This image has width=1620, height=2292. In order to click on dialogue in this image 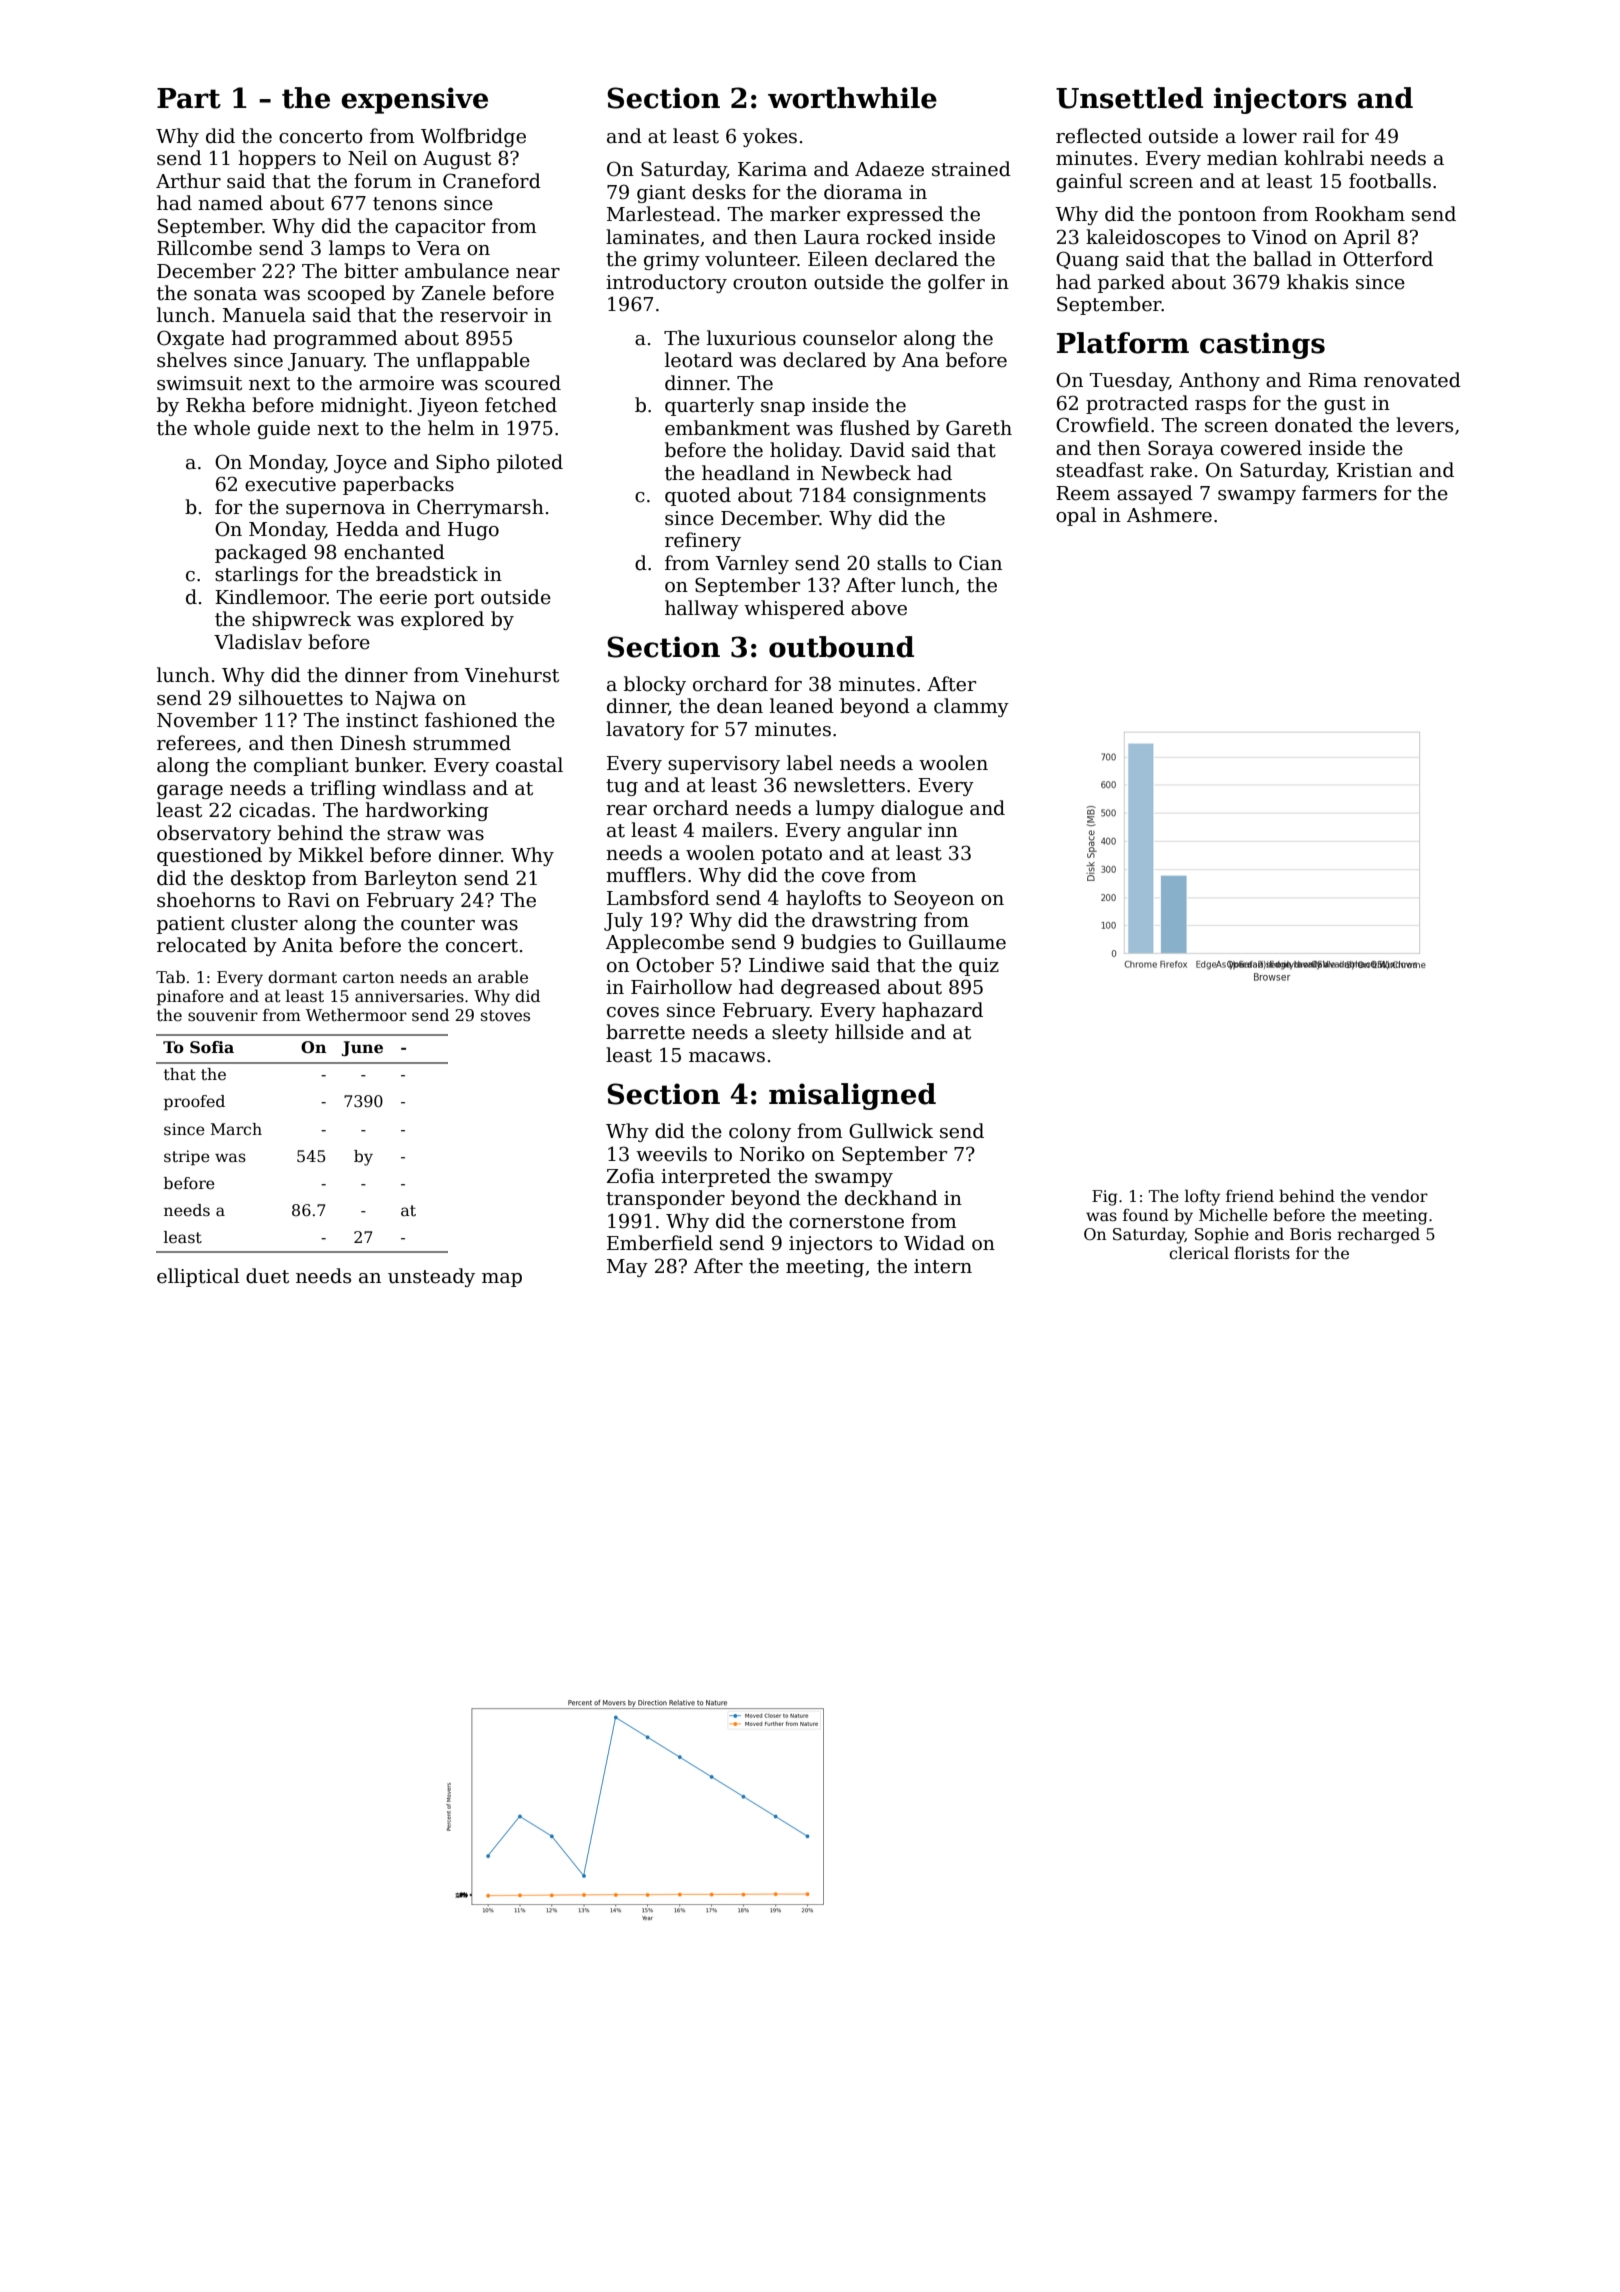, I will do `click(922, 809)`.
